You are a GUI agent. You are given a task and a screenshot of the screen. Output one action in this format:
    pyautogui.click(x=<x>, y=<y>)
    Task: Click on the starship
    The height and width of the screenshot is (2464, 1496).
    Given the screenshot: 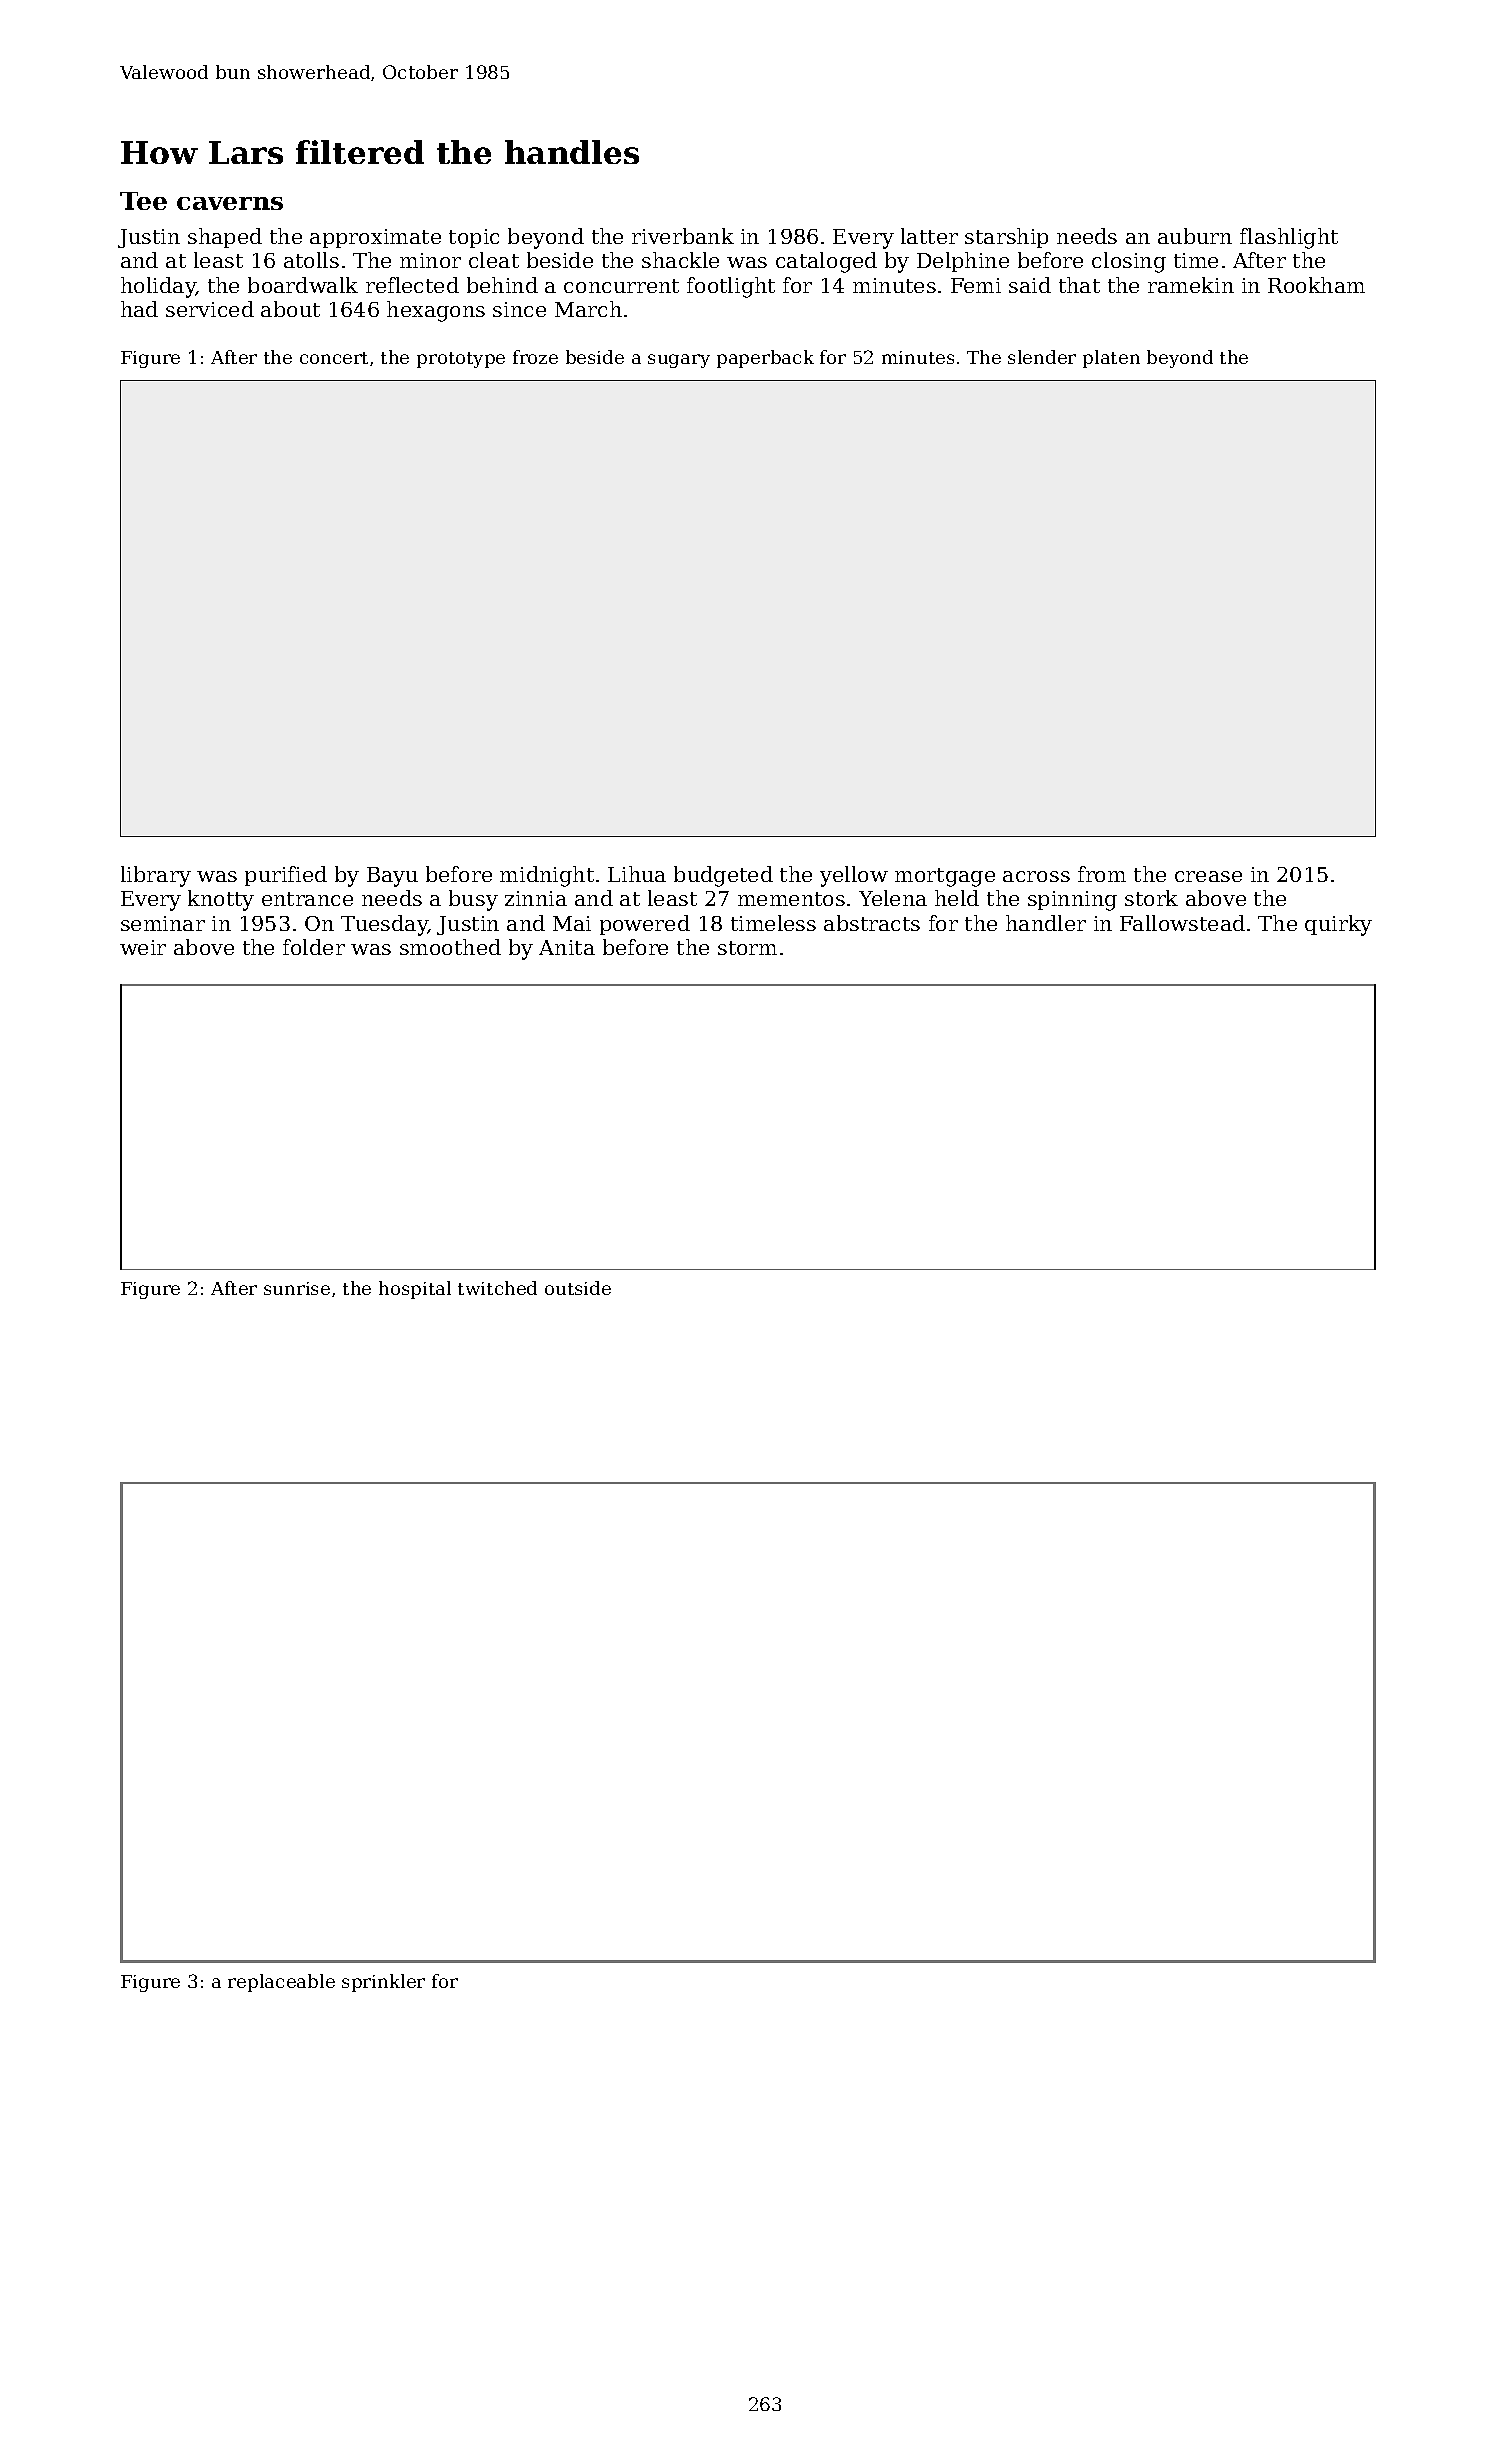 What is the action you would take?
    pyautogui.click(x=1006, y=238)
